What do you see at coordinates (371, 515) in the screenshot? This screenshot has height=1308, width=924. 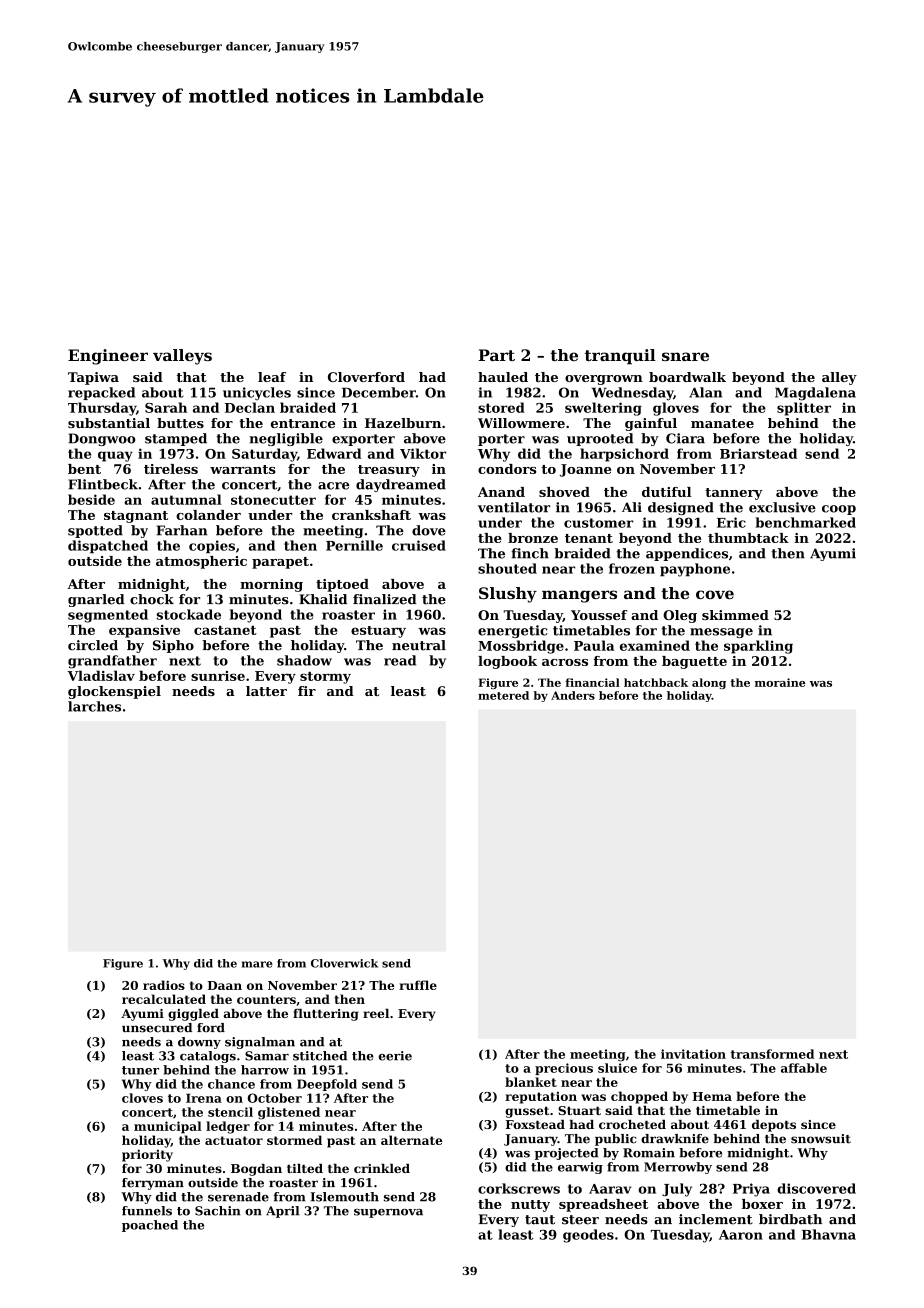 I see `crankshaft` at bounding box center [371, 515].
